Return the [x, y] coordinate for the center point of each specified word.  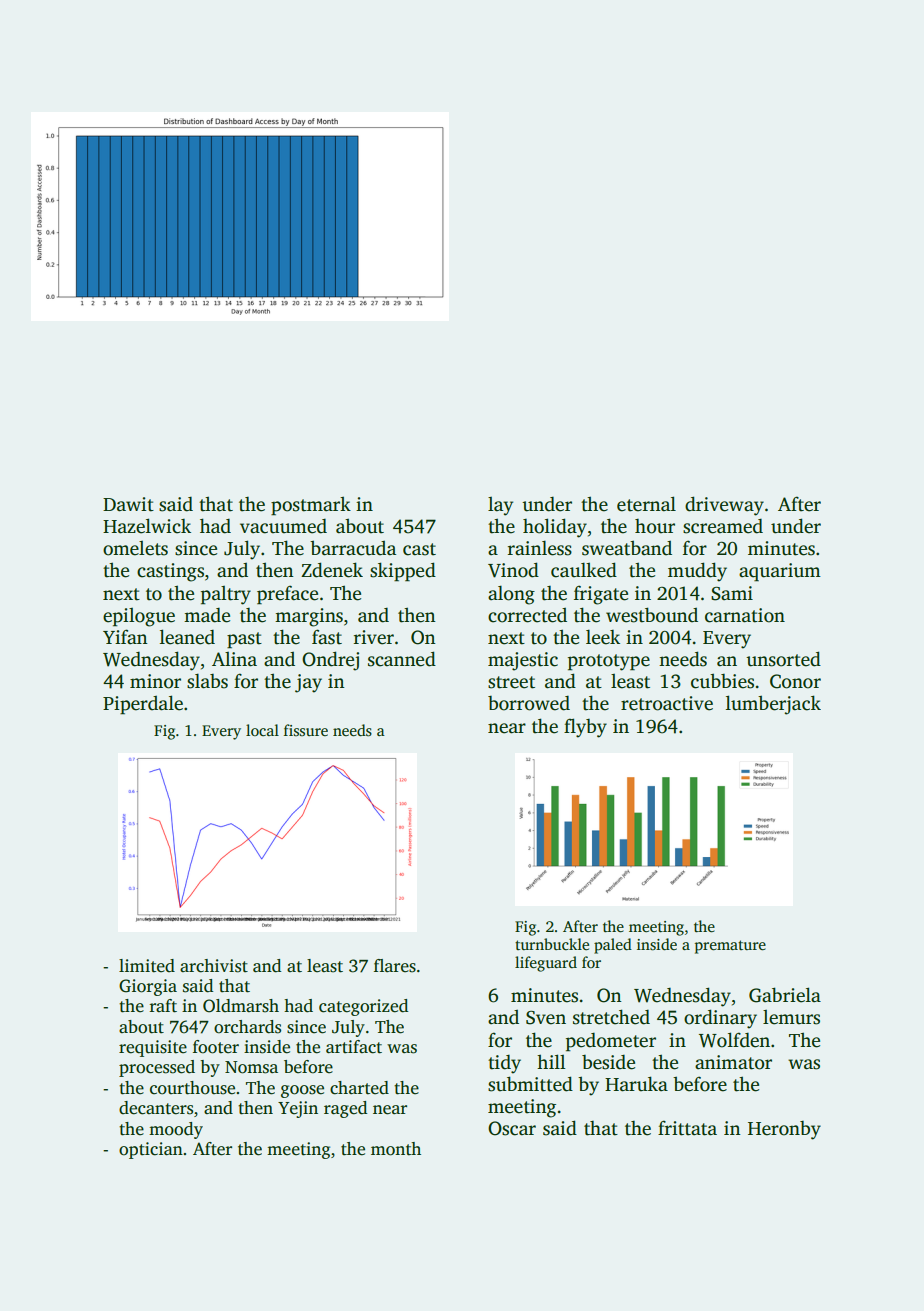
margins [309, 617]
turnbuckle [552, 944]
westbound [652, 615]
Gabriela [785, 995]
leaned [187, 637]
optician [151, 1150]
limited [147, 966]
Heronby [784, 1130]
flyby [585, 728]
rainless [540, 548]
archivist [214, 966]
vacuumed [283, 526]
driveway [724, 506]
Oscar [512, 1128]
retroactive [667, 703]
